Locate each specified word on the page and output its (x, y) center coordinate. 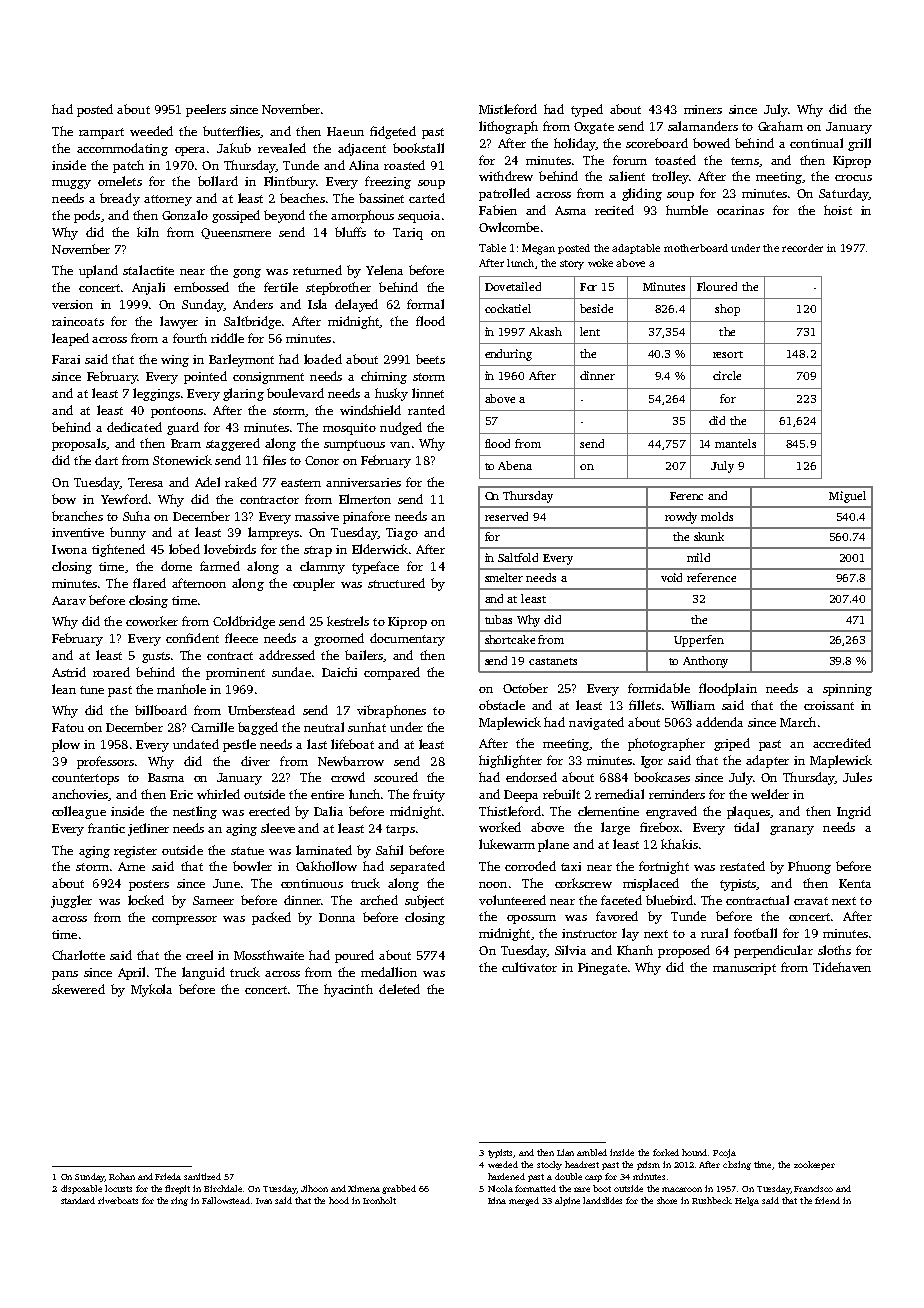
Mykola (151, 990)
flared (149, 583)
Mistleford (508, 109)
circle (727, 375)
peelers (206, 110)
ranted (426, 410)
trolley (670, 177)
